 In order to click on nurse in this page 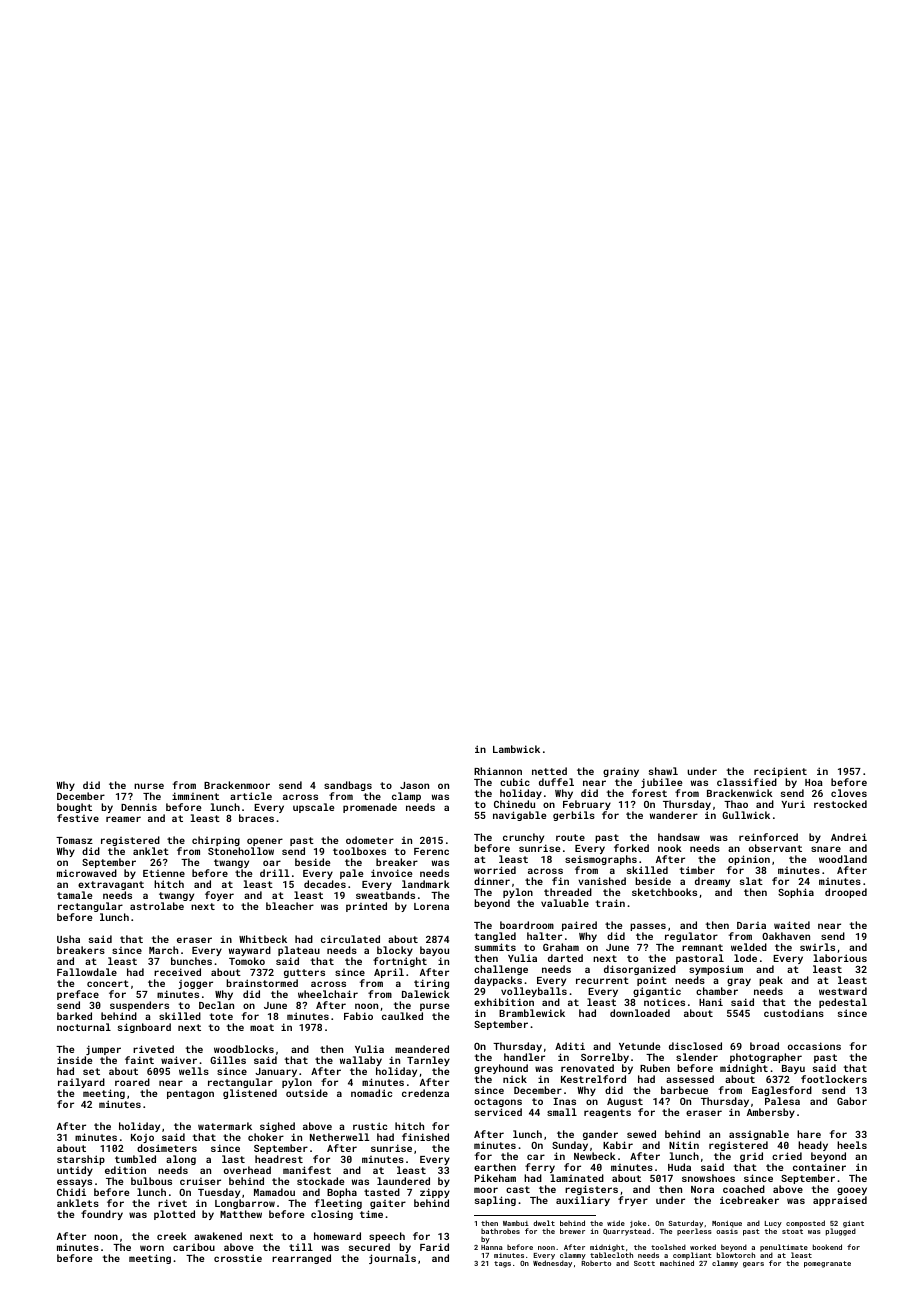, I will do `click(149, 786)`.
